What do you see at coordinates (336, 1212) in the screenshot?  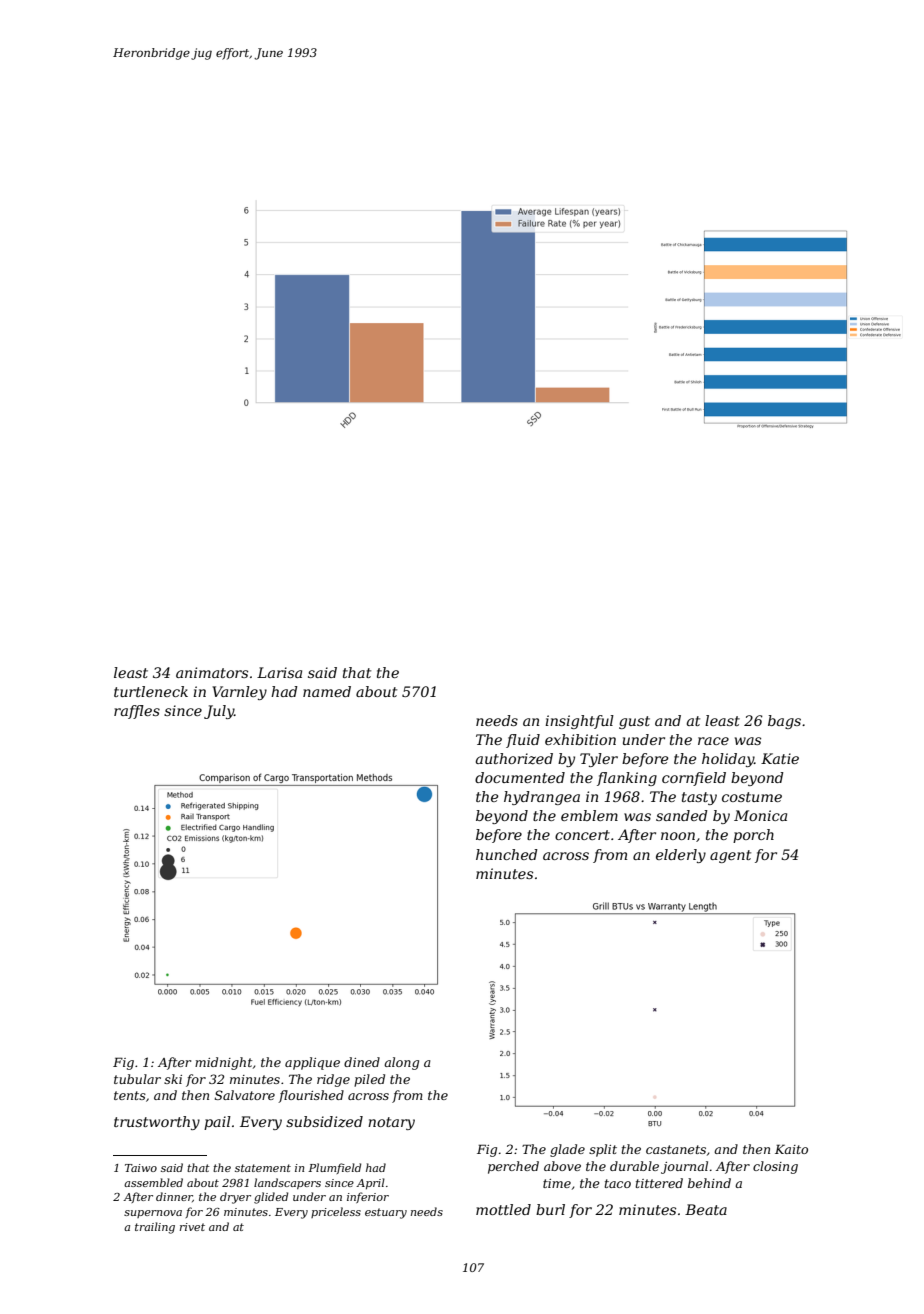 I see `priceless` at bounding box center [336, 1212].
